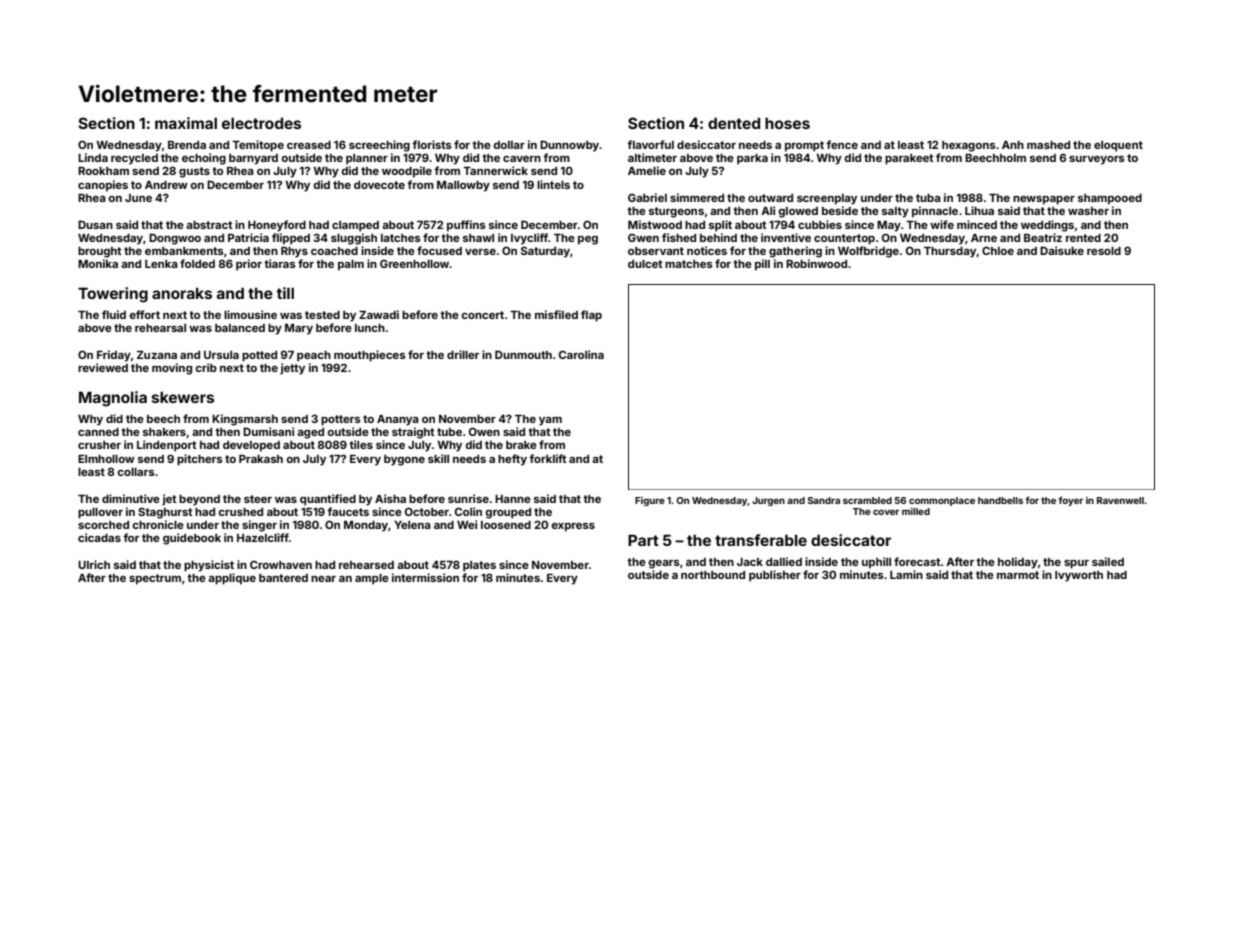  Describe the element at coordinates (548, 458) in the screenshot. I see `forklift` at that location.
